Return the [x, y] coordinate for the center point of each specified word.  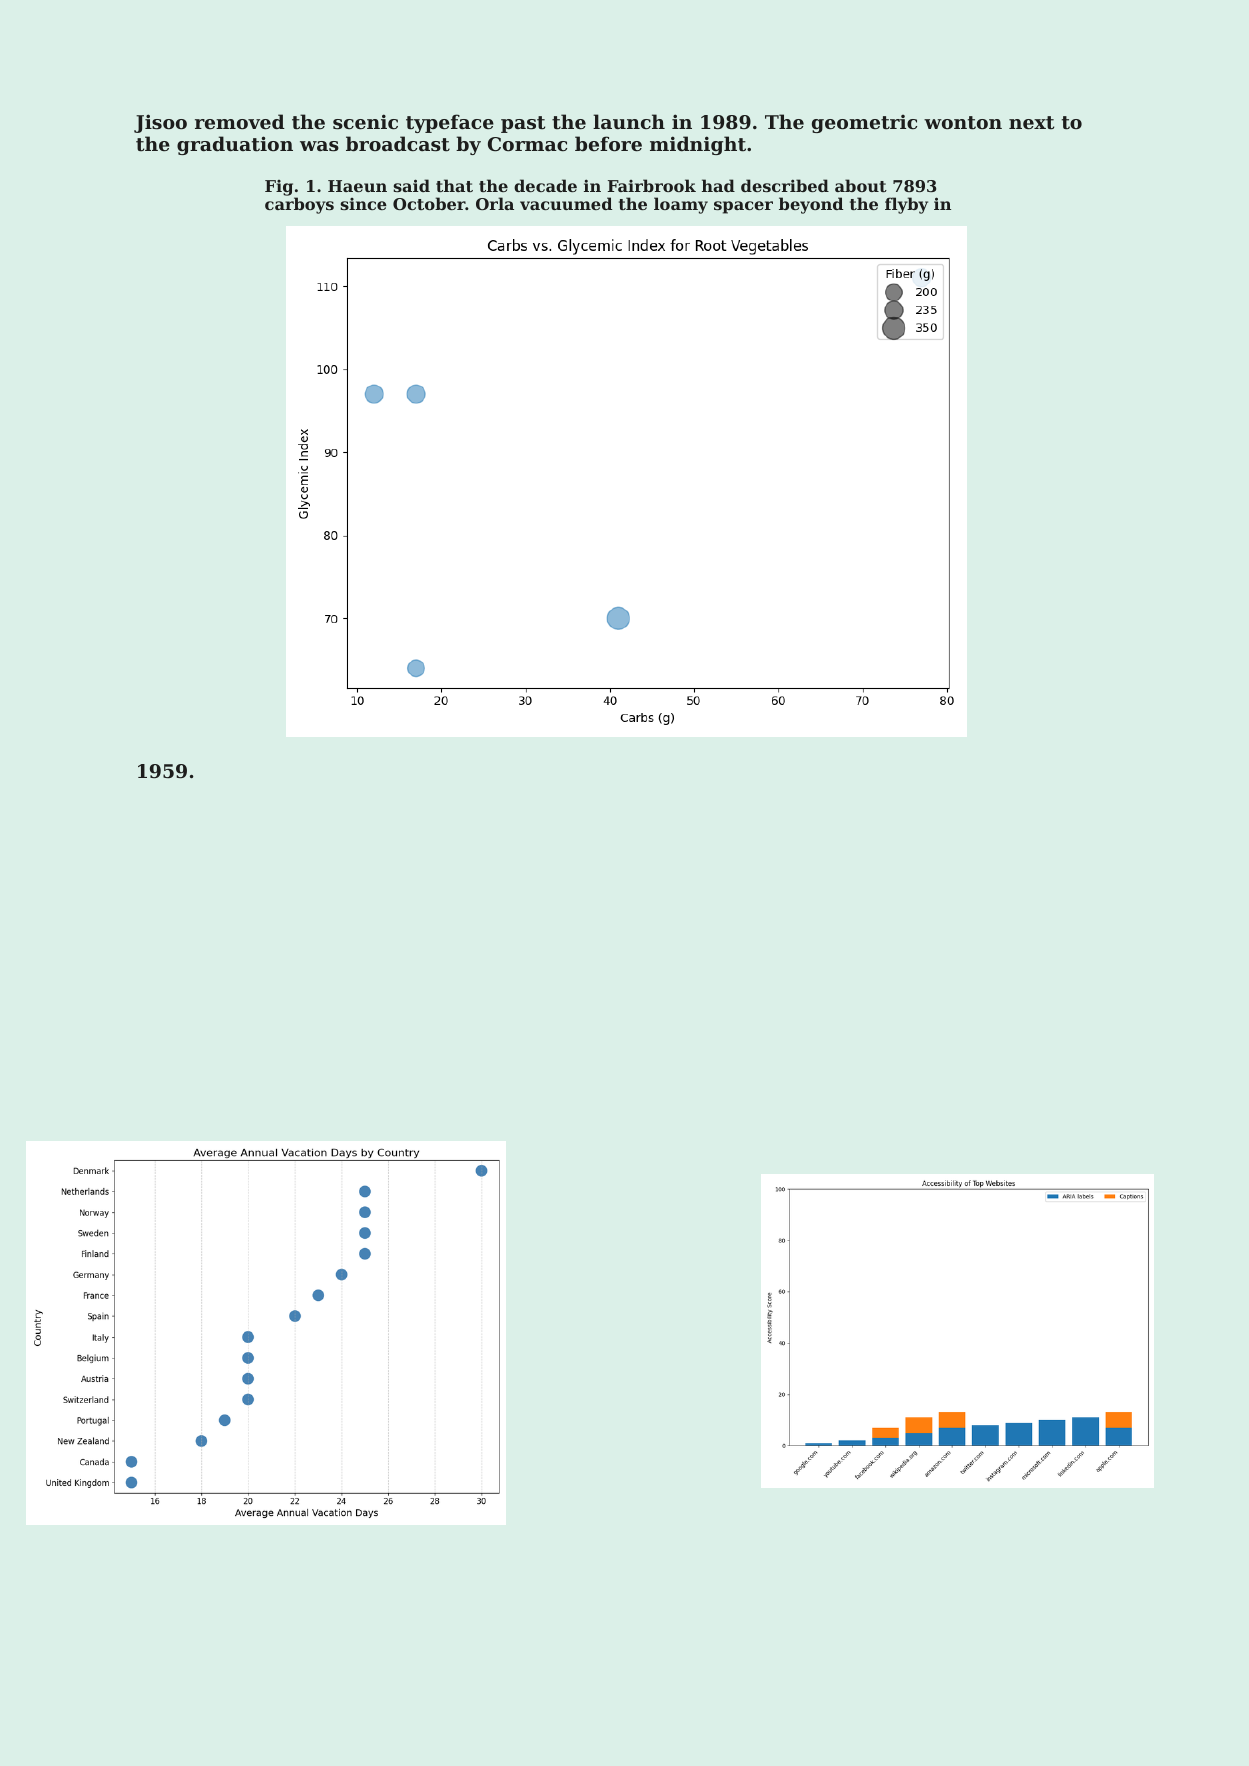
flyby [906, 205]
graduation [235, 145]
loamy [681, 205]
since [364, 204]
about [861, 185]
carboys [299, 205]
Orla [495, 203]
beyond [811, 205]
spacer [743, 207]
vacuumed [566, 203]
